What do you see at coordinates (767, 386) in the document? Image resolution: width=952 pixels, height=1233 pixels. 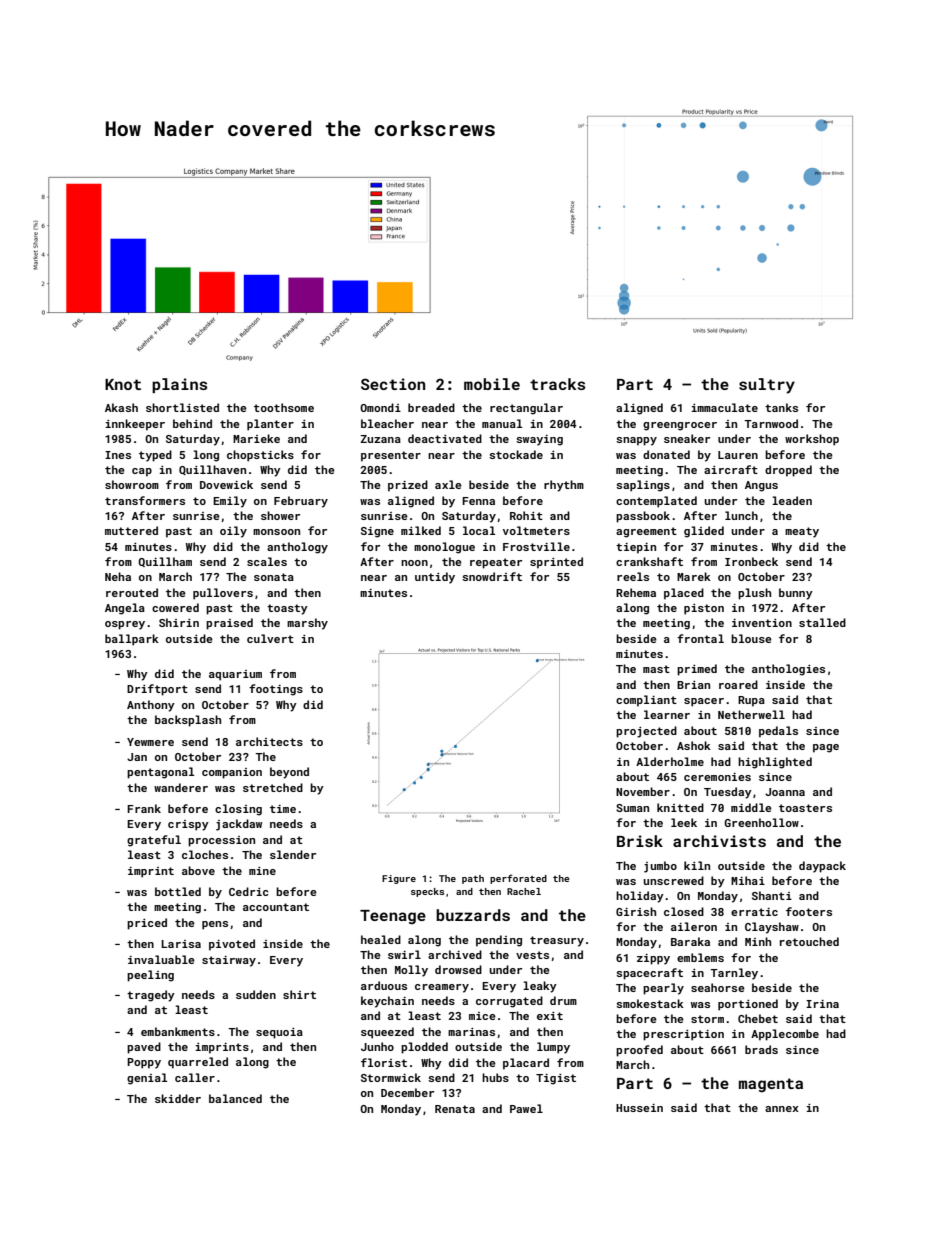 I see `sultry` at bounding box center [767, 386].
